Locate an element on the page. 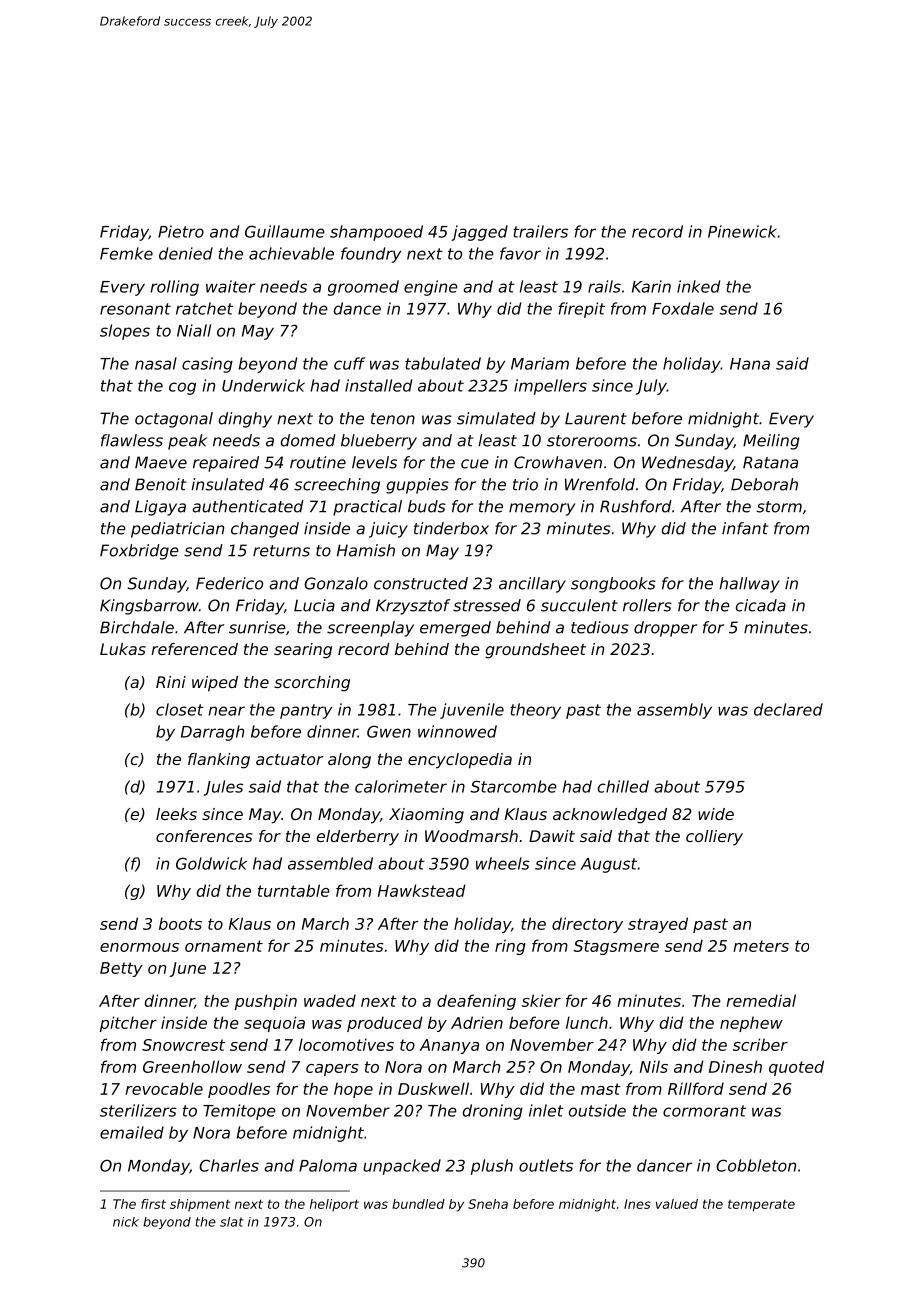  Lukas is located at coordinates (123, 649).
